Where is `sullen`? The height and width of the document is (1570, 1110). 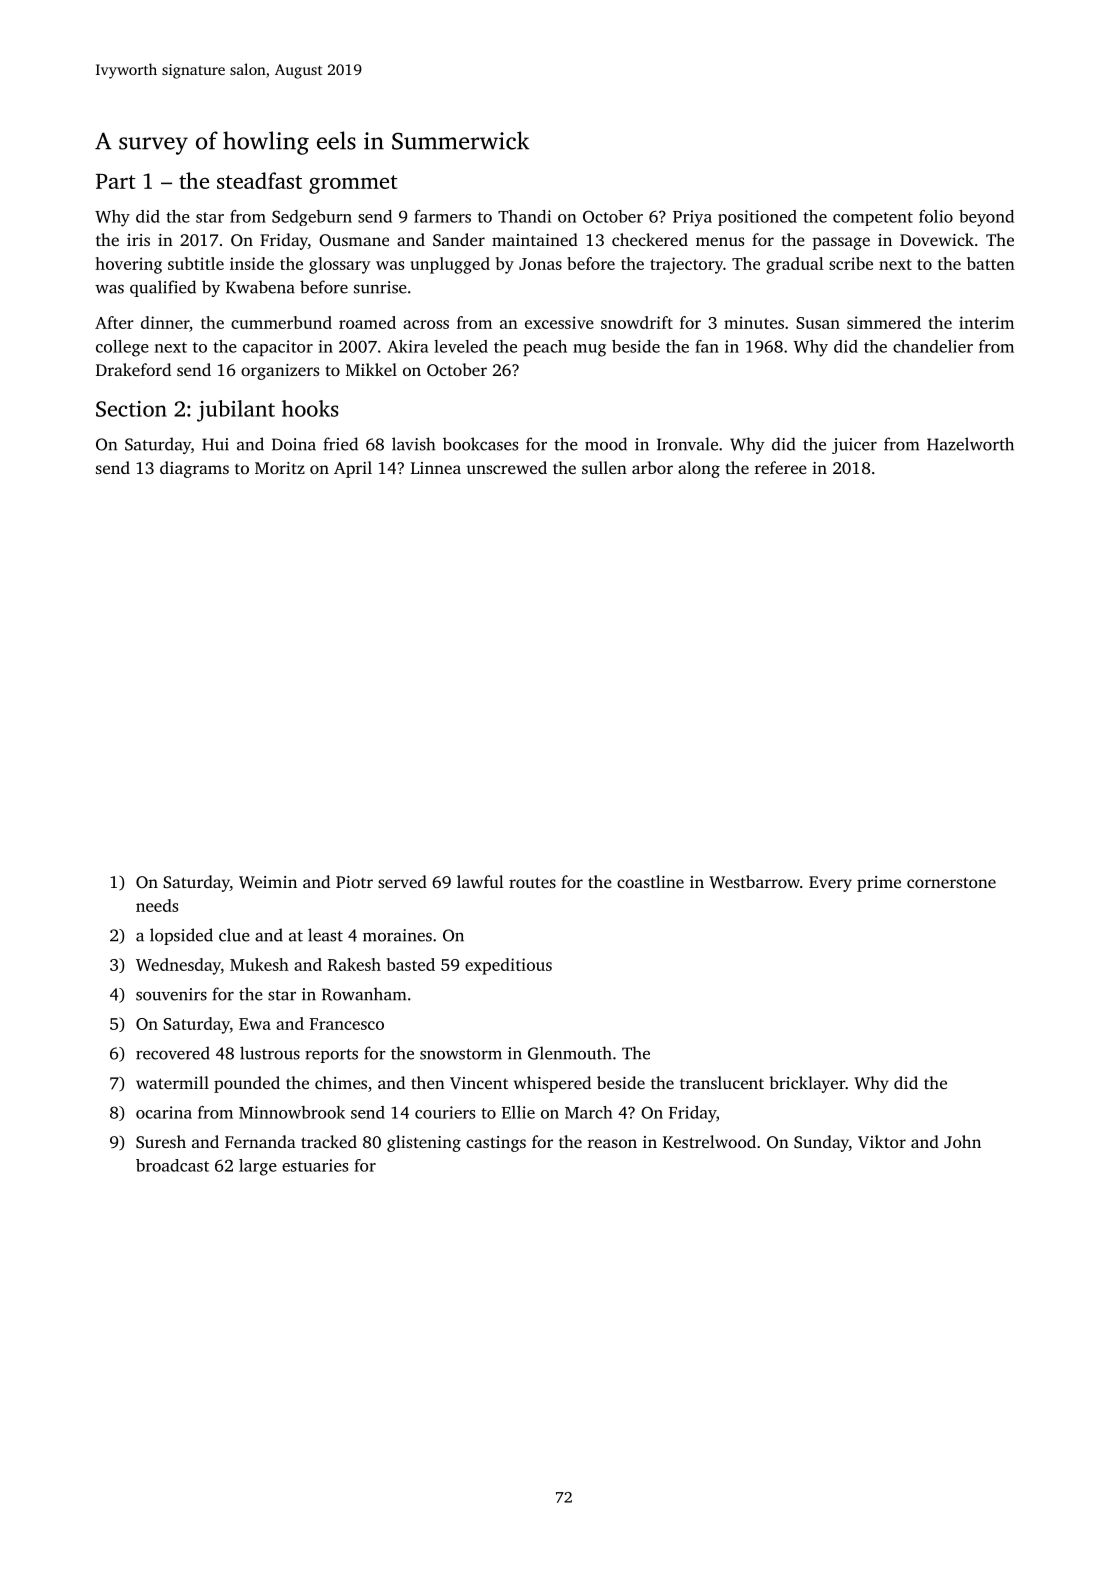 sullen is located at coordinates (604, 467).
